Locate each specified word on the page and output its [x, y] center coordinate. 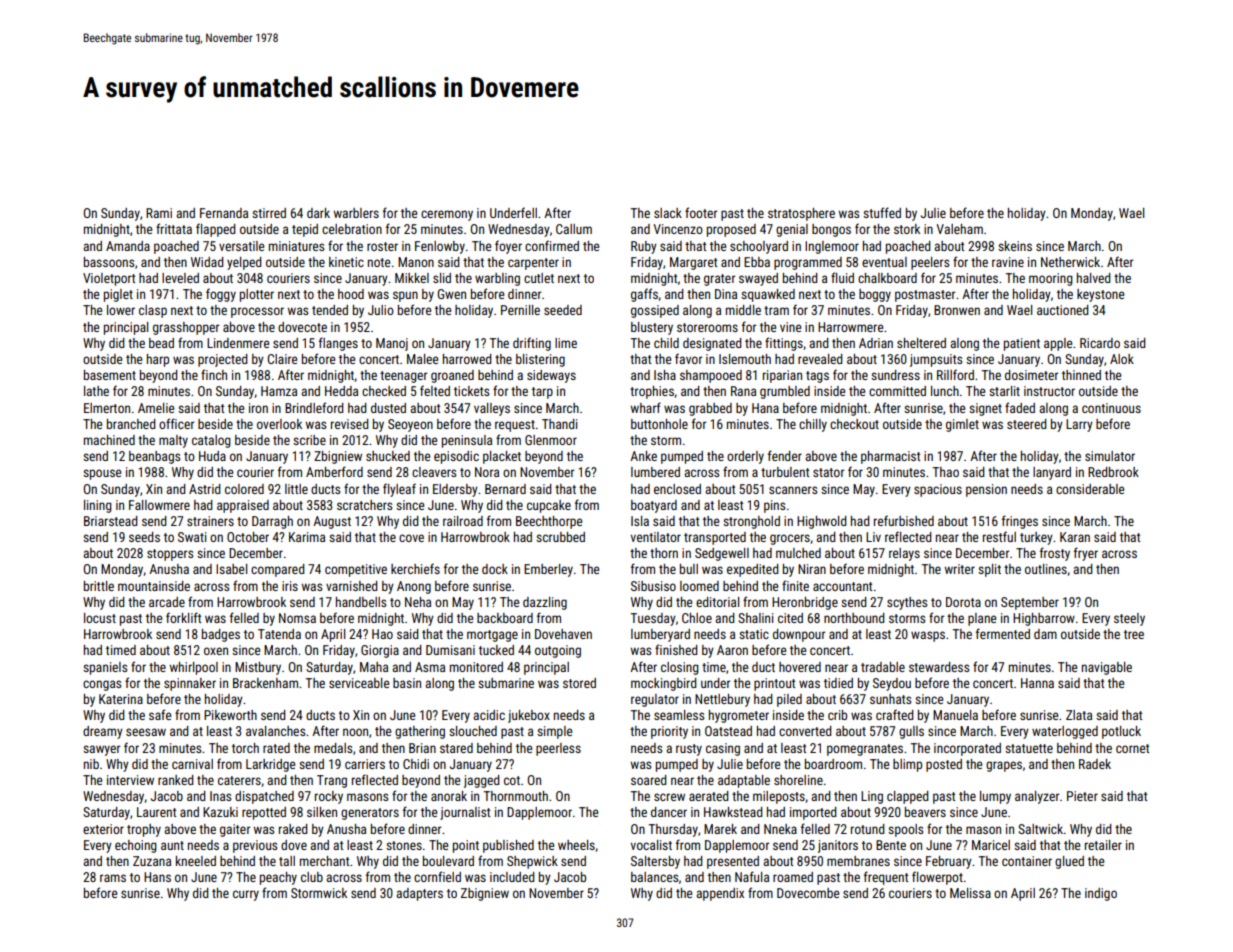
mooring [1051, 279]
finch [214, 374]
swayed [758, 279]
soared [649, 780]
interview [130, 780]
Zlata [1079, 715]
